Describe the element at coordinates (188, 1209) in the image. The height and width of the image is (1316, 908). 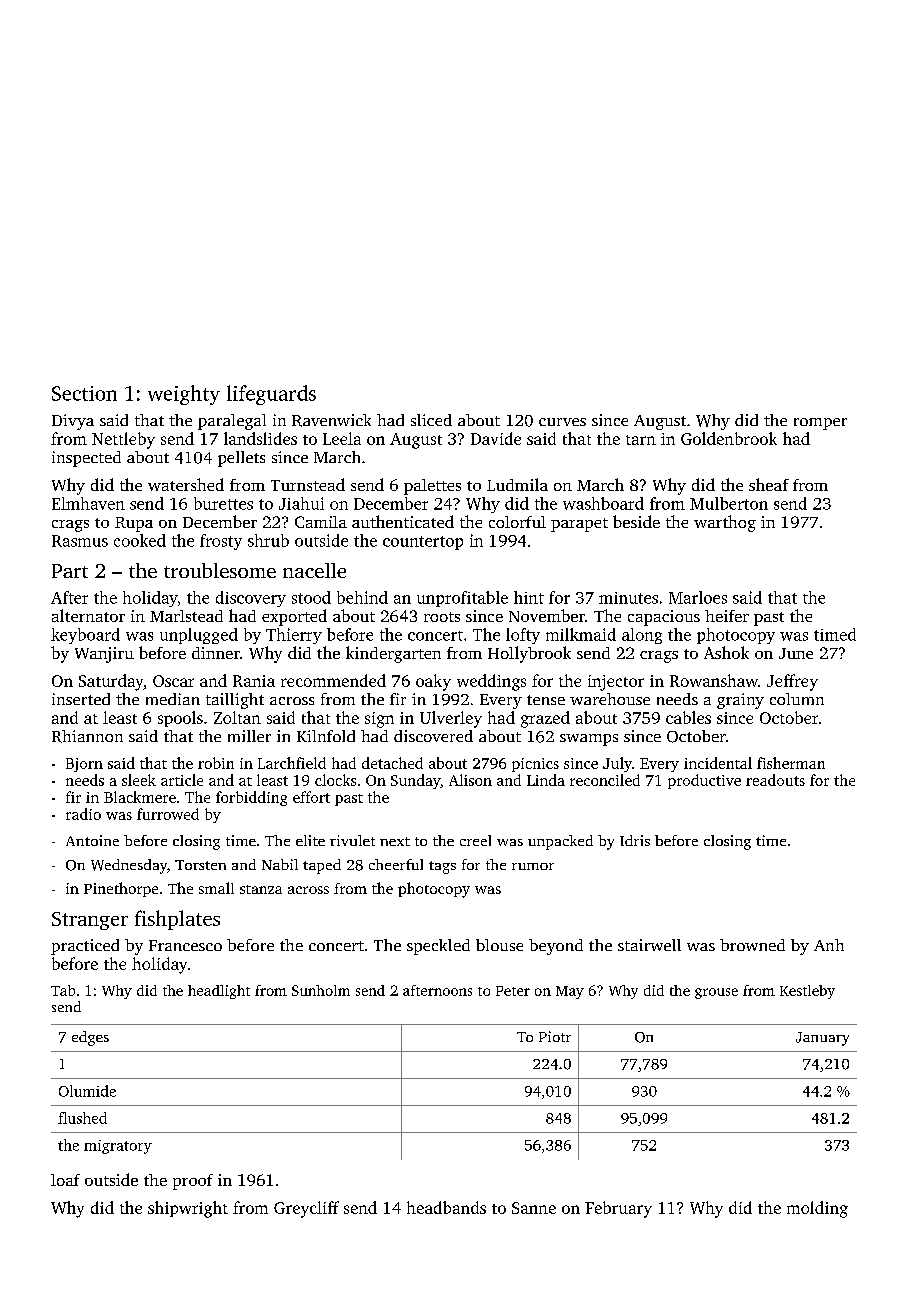
I see `shipwright` at that location.
